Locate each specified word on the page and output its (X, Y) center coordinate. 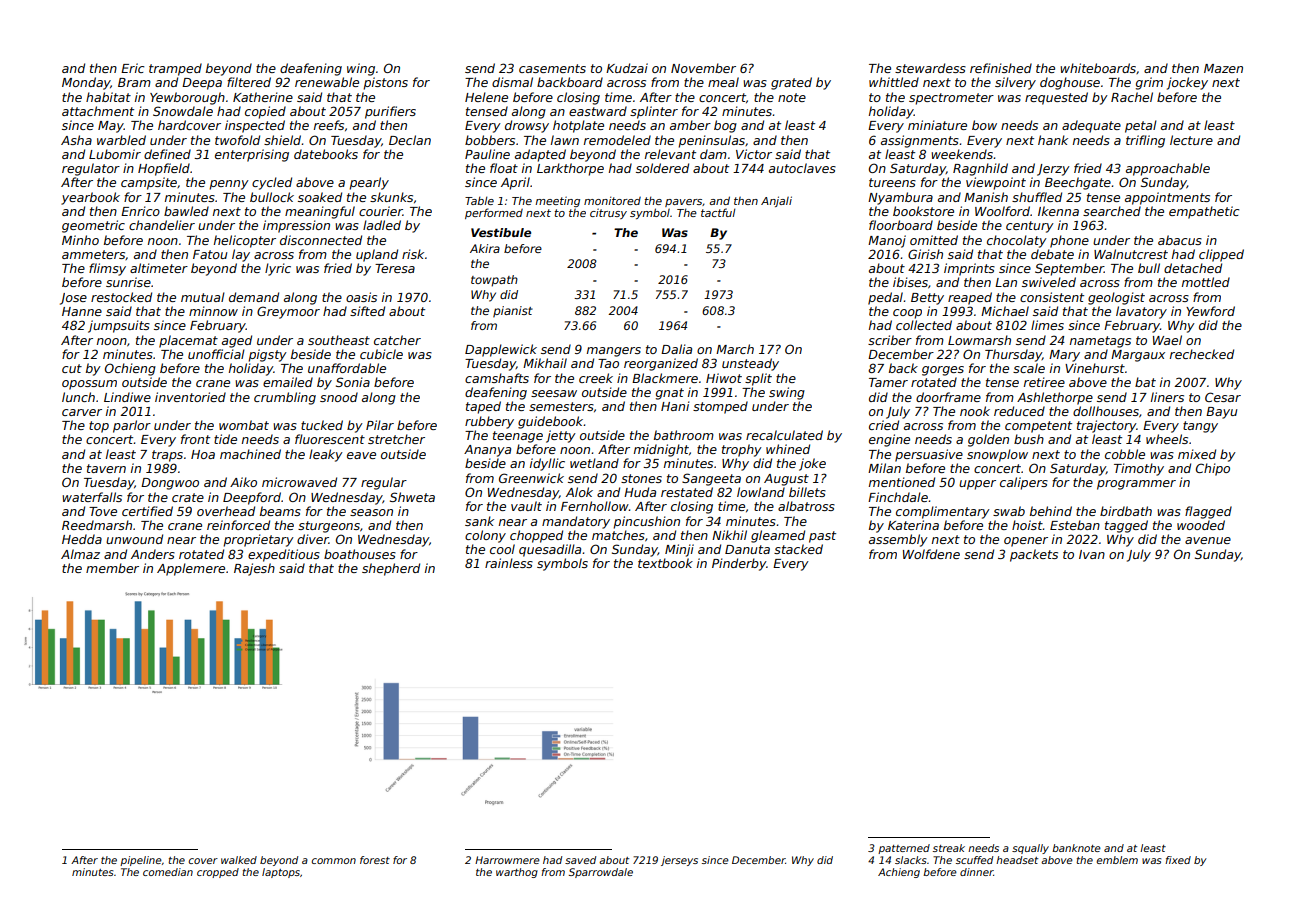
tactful (718, 212)
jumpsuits (119, 326)
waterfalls (92, 497)
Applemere (191, 569)
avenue (1208, 540)
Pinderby (739, 564)
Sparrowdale (601, 873)
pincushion (646, 522)
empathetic (1204, 212)
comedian (168, 872)
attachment (98, 111)
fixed (1178, 860)
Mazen (1223, 68)
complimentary (943, 512)
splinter (654, 112)
